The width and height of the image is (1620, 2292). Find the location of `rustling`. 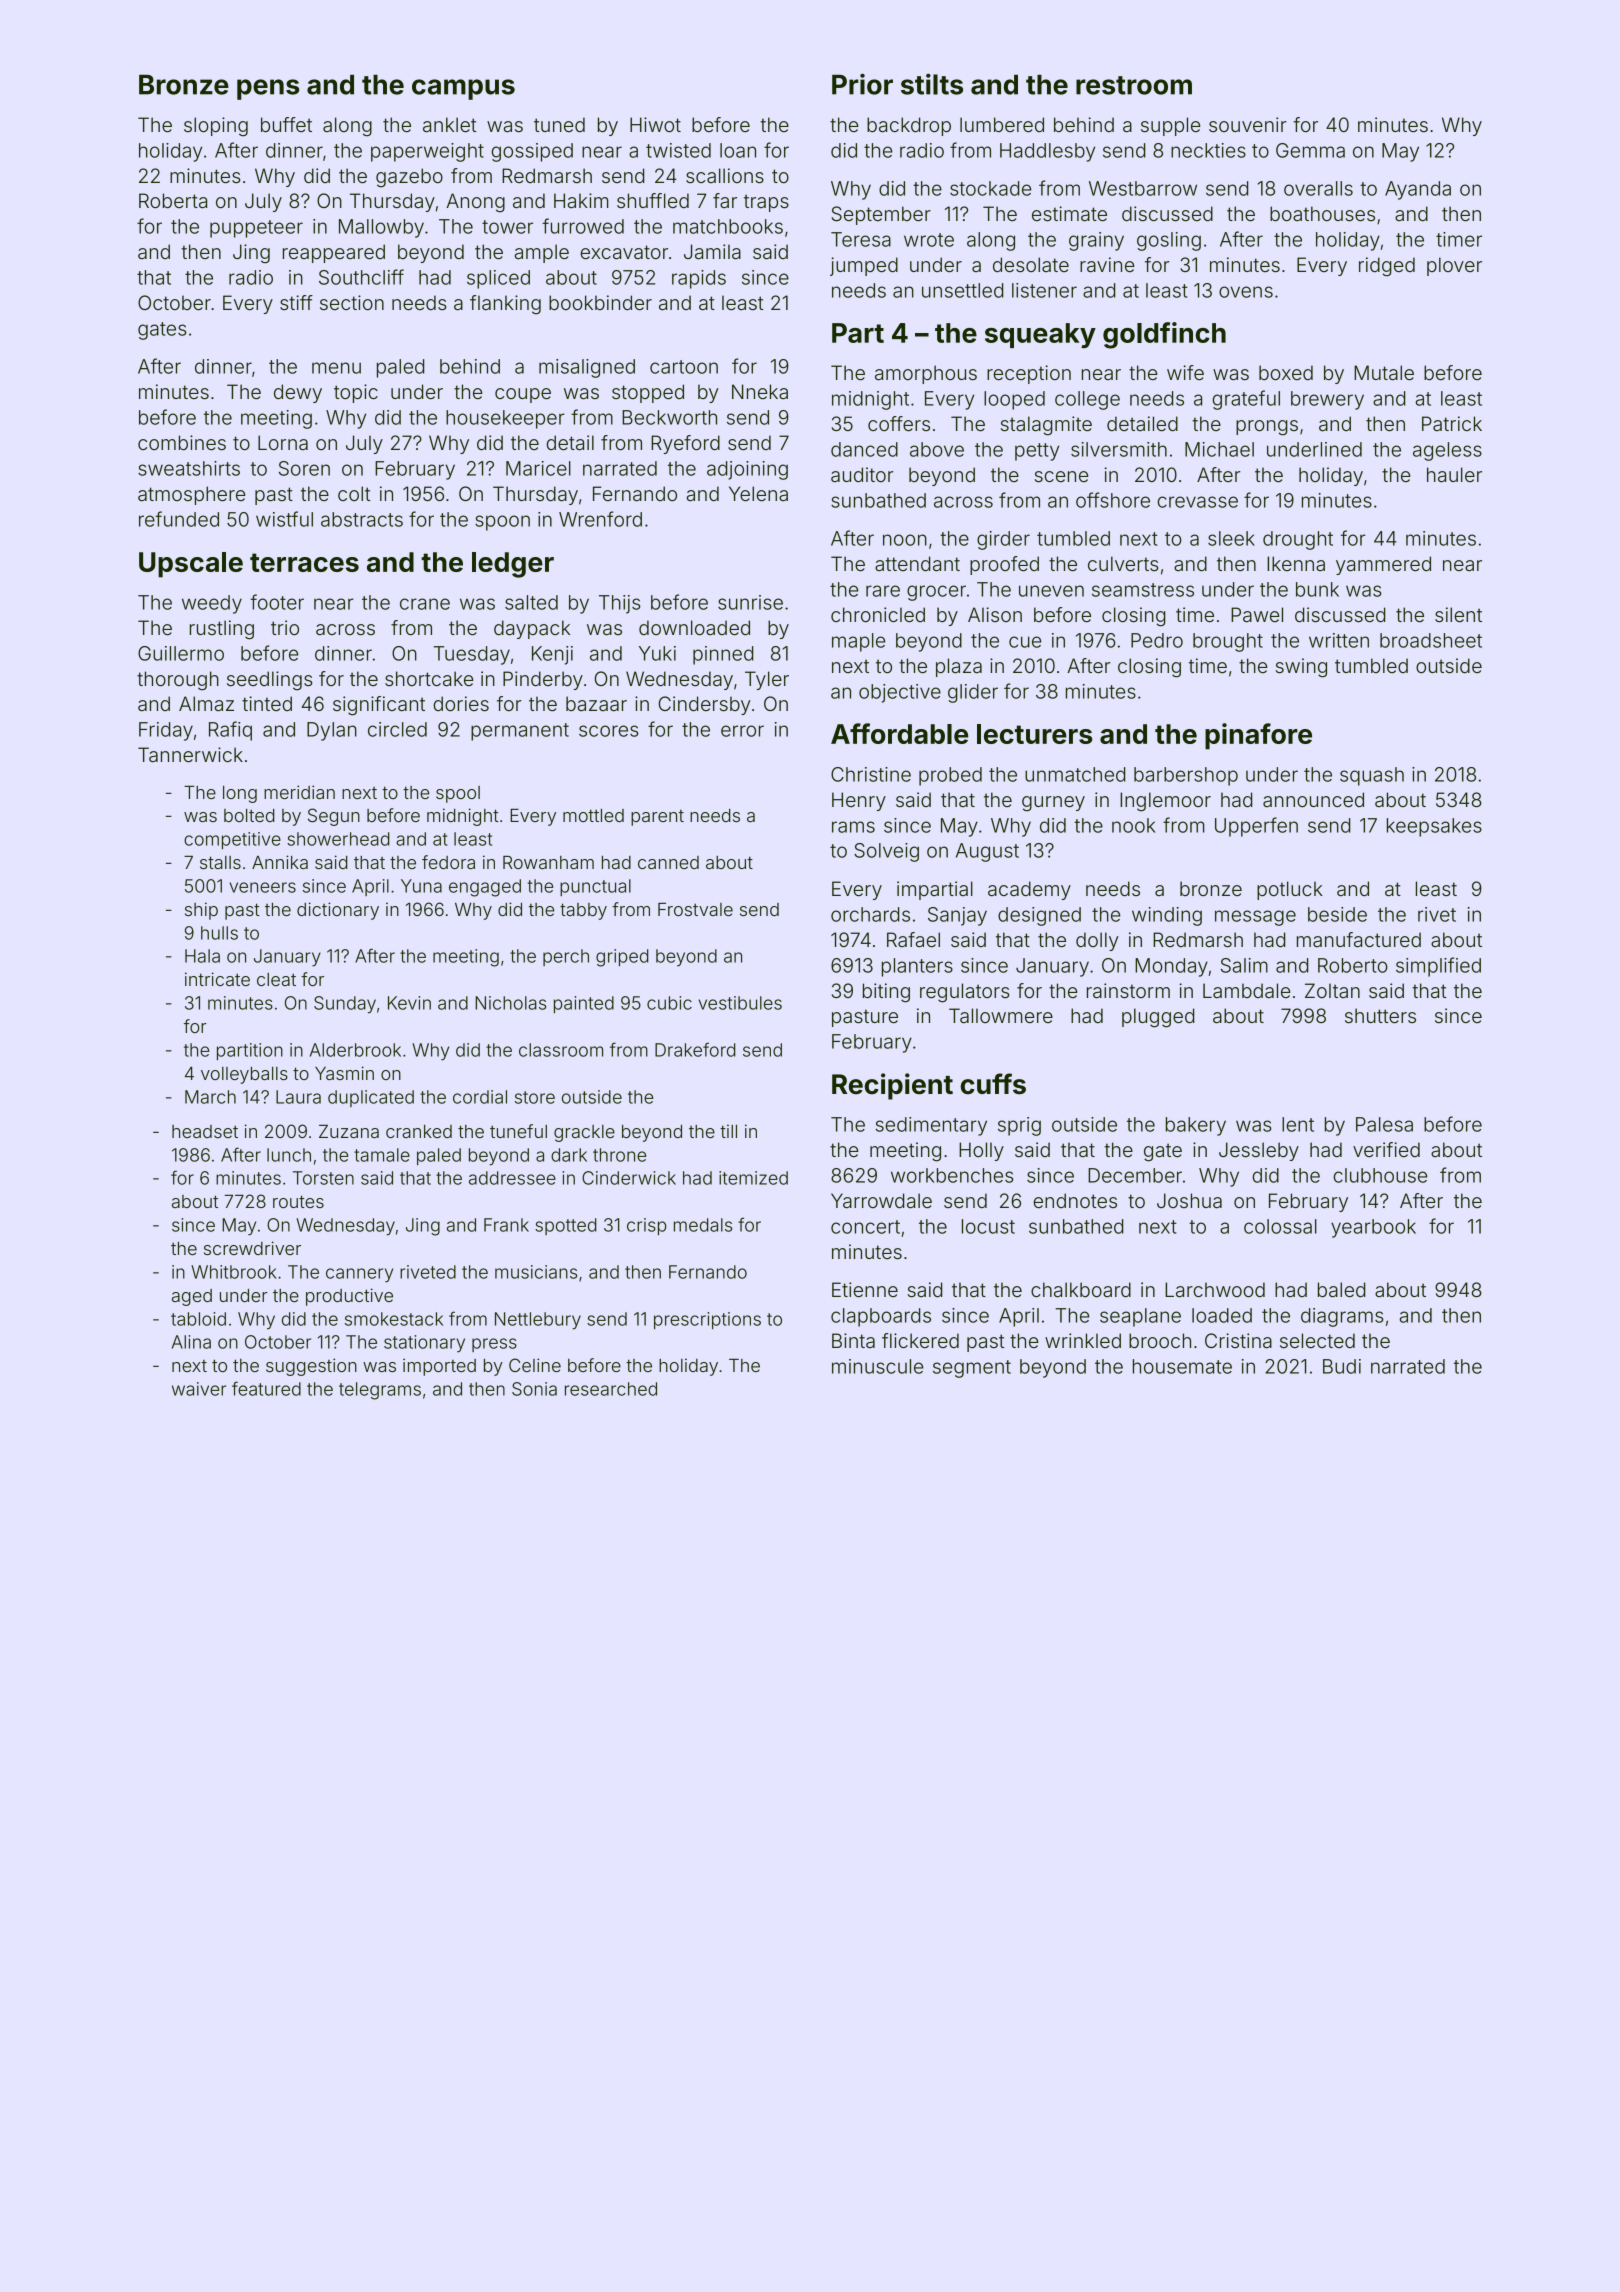

rustling is located at coordinates (222, 630).
